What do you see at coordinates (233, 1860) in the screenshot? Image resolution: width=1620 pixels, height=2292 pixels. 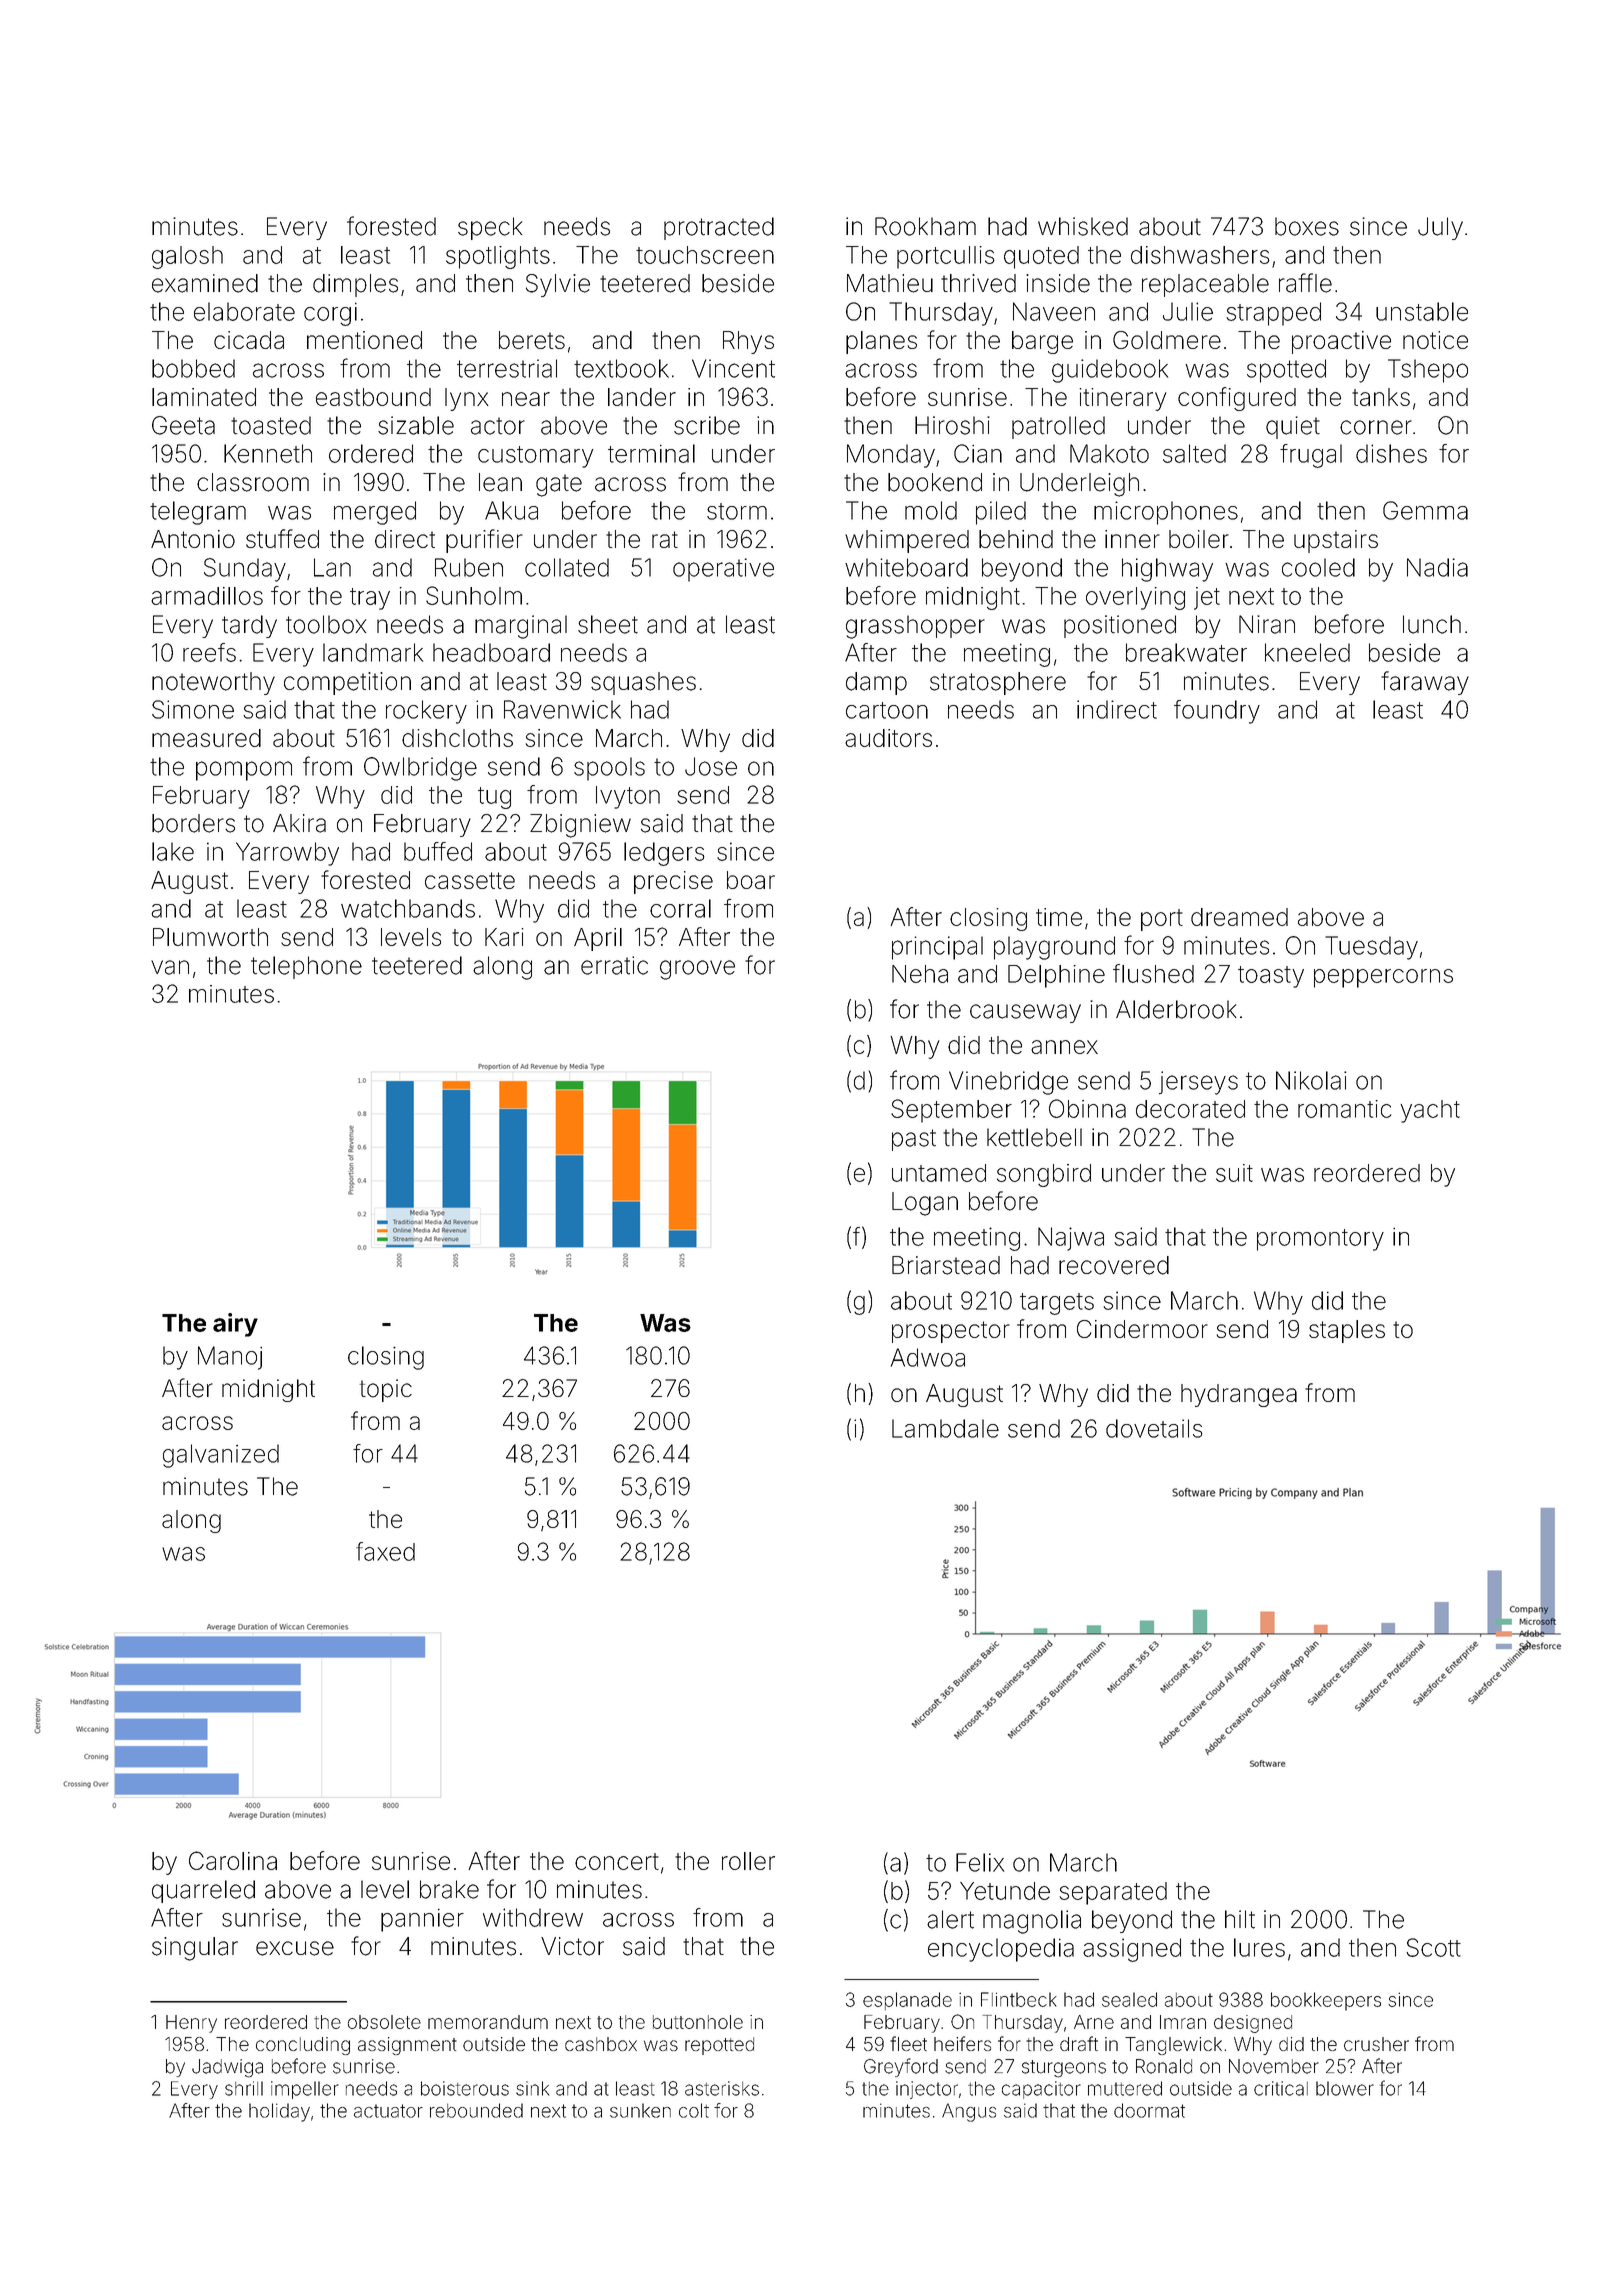 I see `Carolina` at bounding box center [233, 1860].
